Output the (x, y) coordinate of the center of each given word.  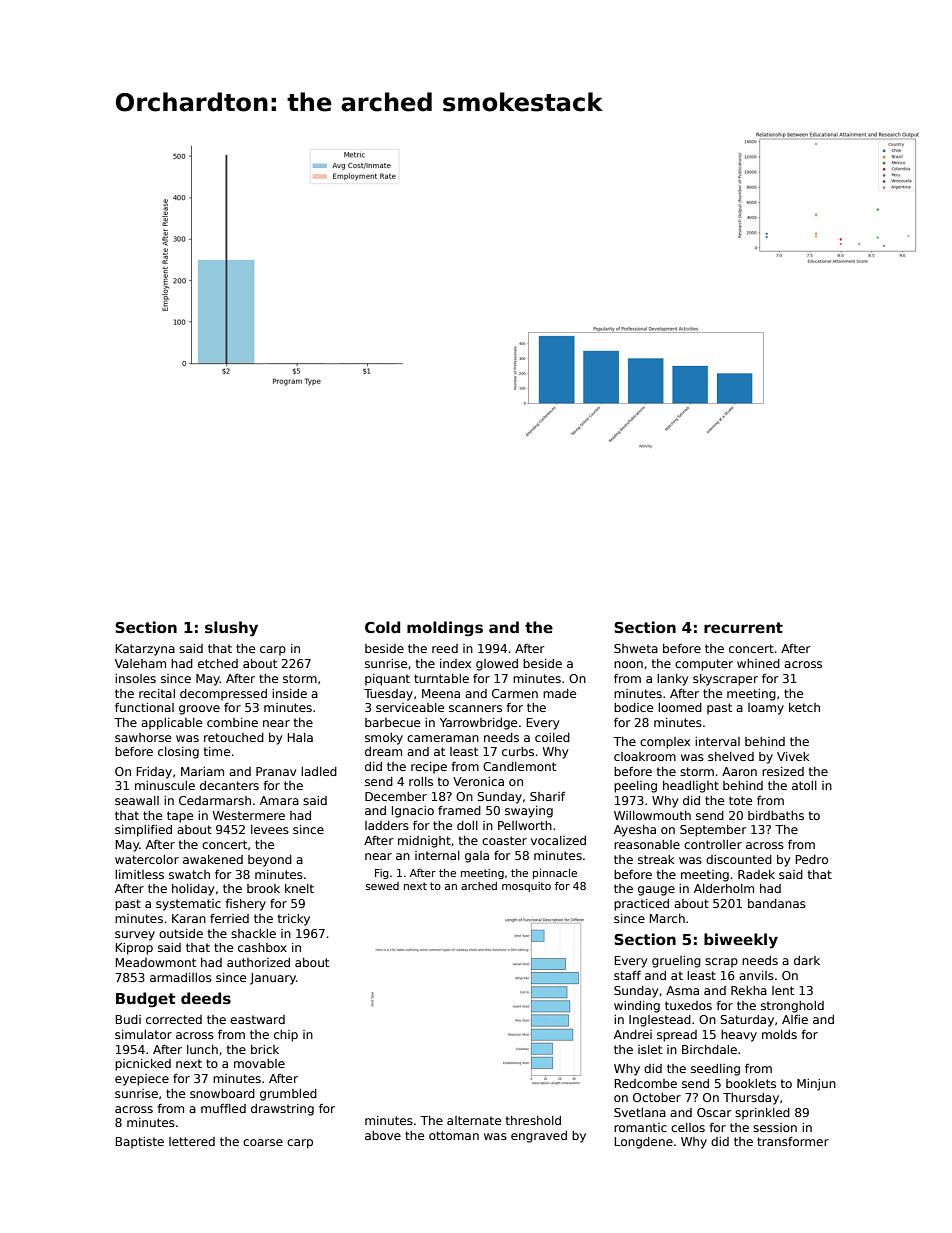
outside (181, 933)
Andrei (633, 1034)
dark (807, 960)
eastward (257, 1019)
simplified (143, 831)
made (559, 693)
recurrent (743, 627)
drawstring (282, 1110)
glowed (497, 665)
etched (218, 663)
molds (779, 1034)
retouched (234, 737)
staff (627, 975)
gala (477, 857)
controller (713, 844)
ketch (804, 707)
